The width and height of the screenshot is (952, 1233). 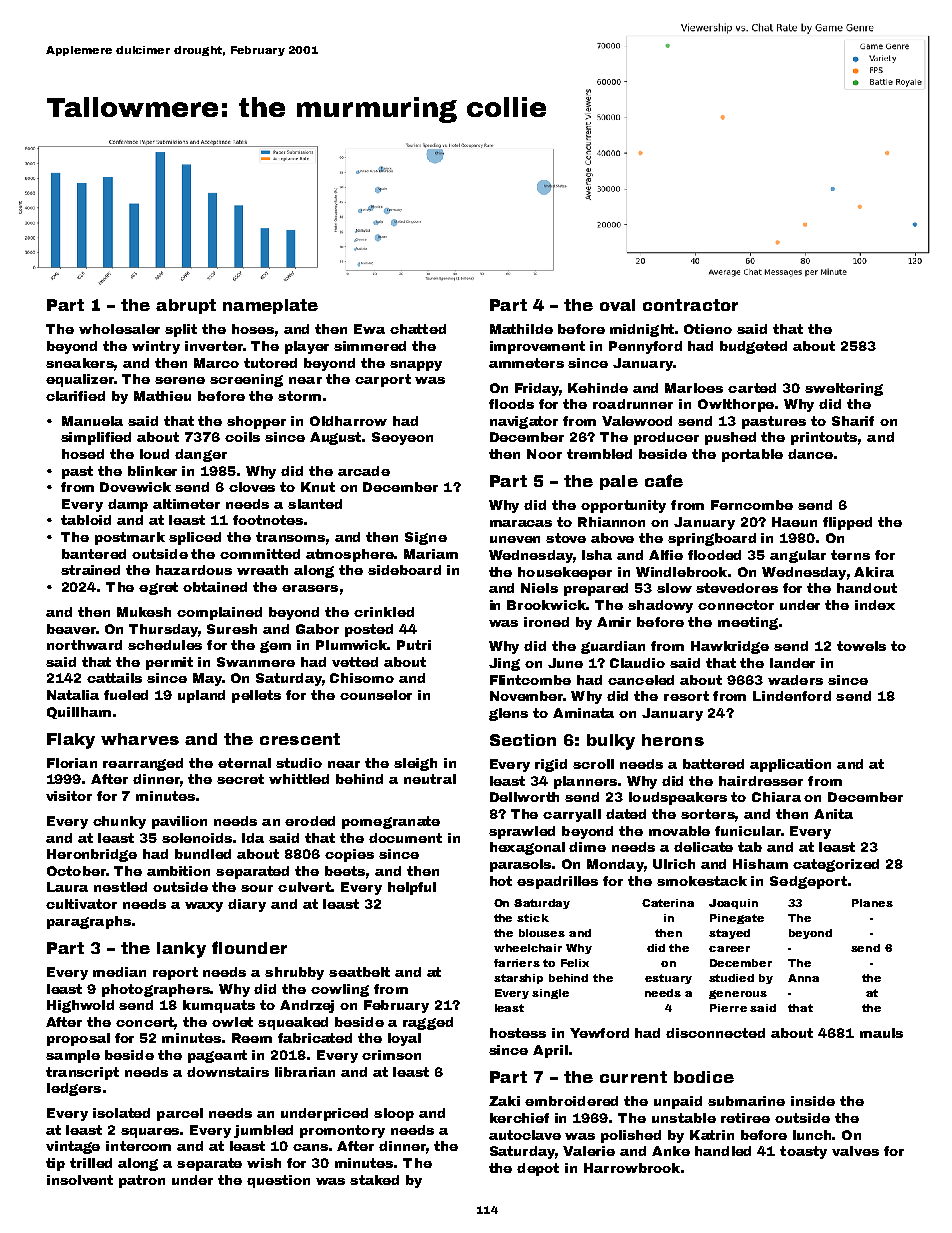 What do you see at coordinates (428, 1023) in the screenshot?
I see `ragged` at bounding box center [428, 1023].
